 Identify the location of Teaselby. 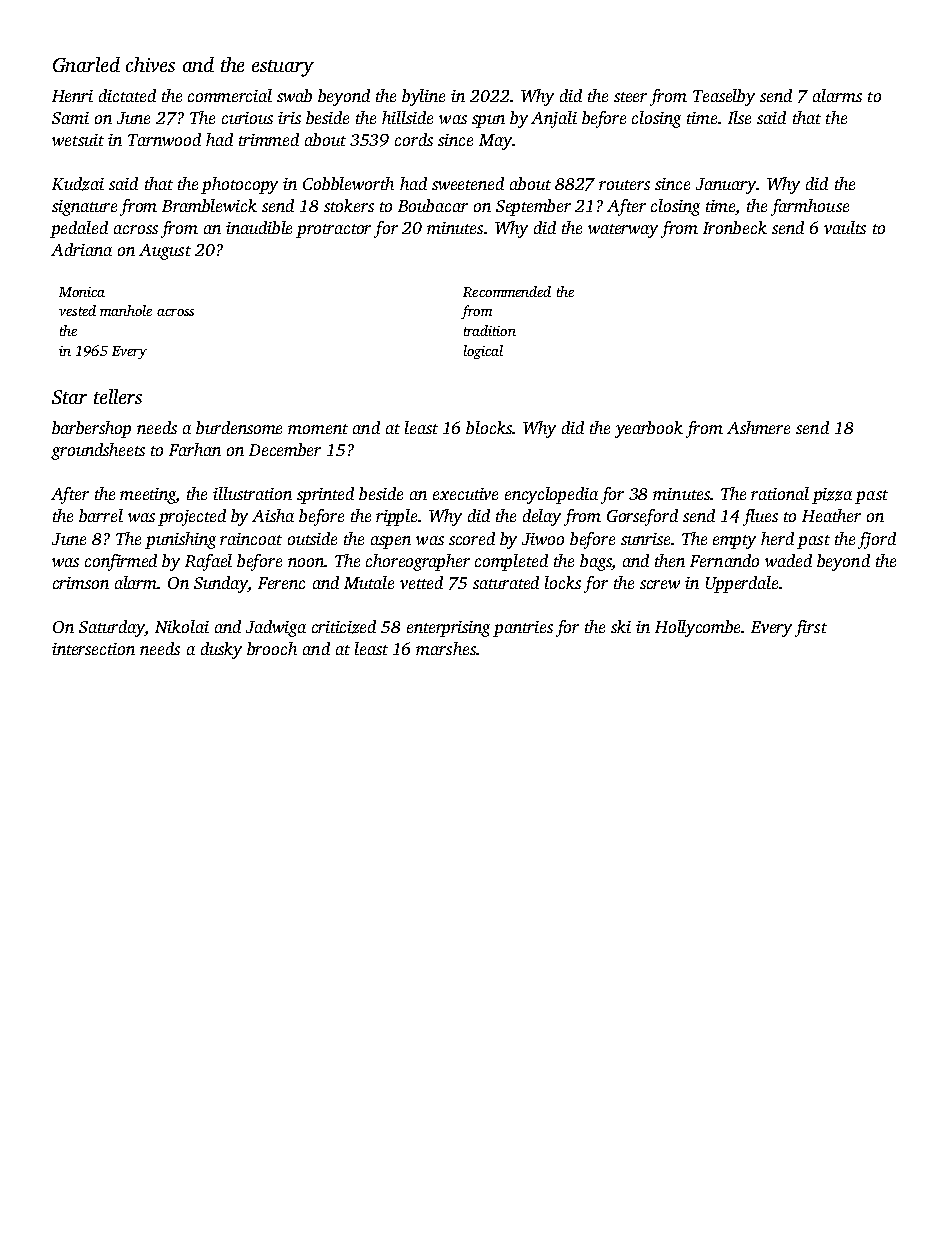
(724, 97).
